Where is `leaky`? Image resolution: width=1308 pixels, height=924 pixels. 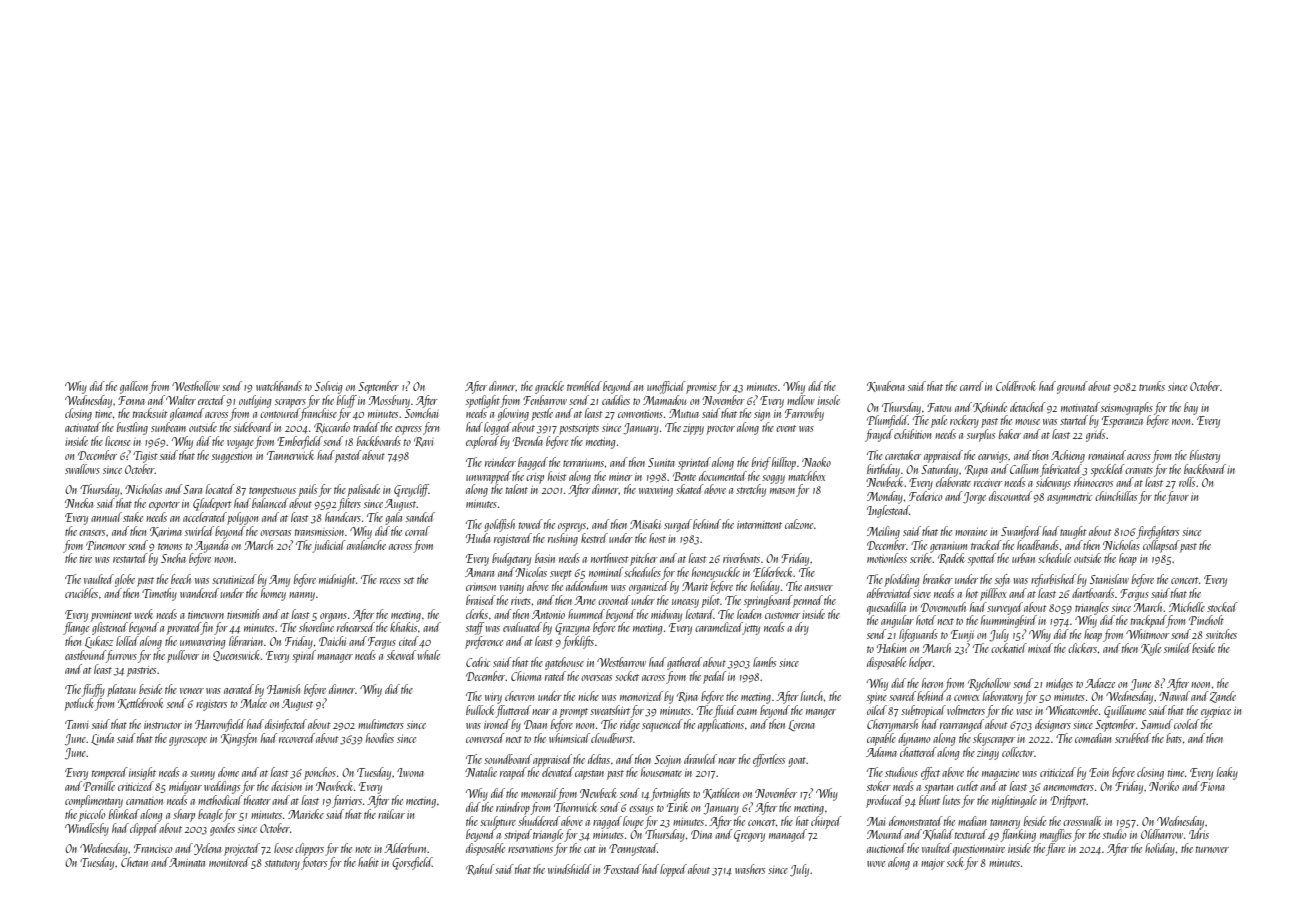 leaky is located at coordinates (1227, 773).
